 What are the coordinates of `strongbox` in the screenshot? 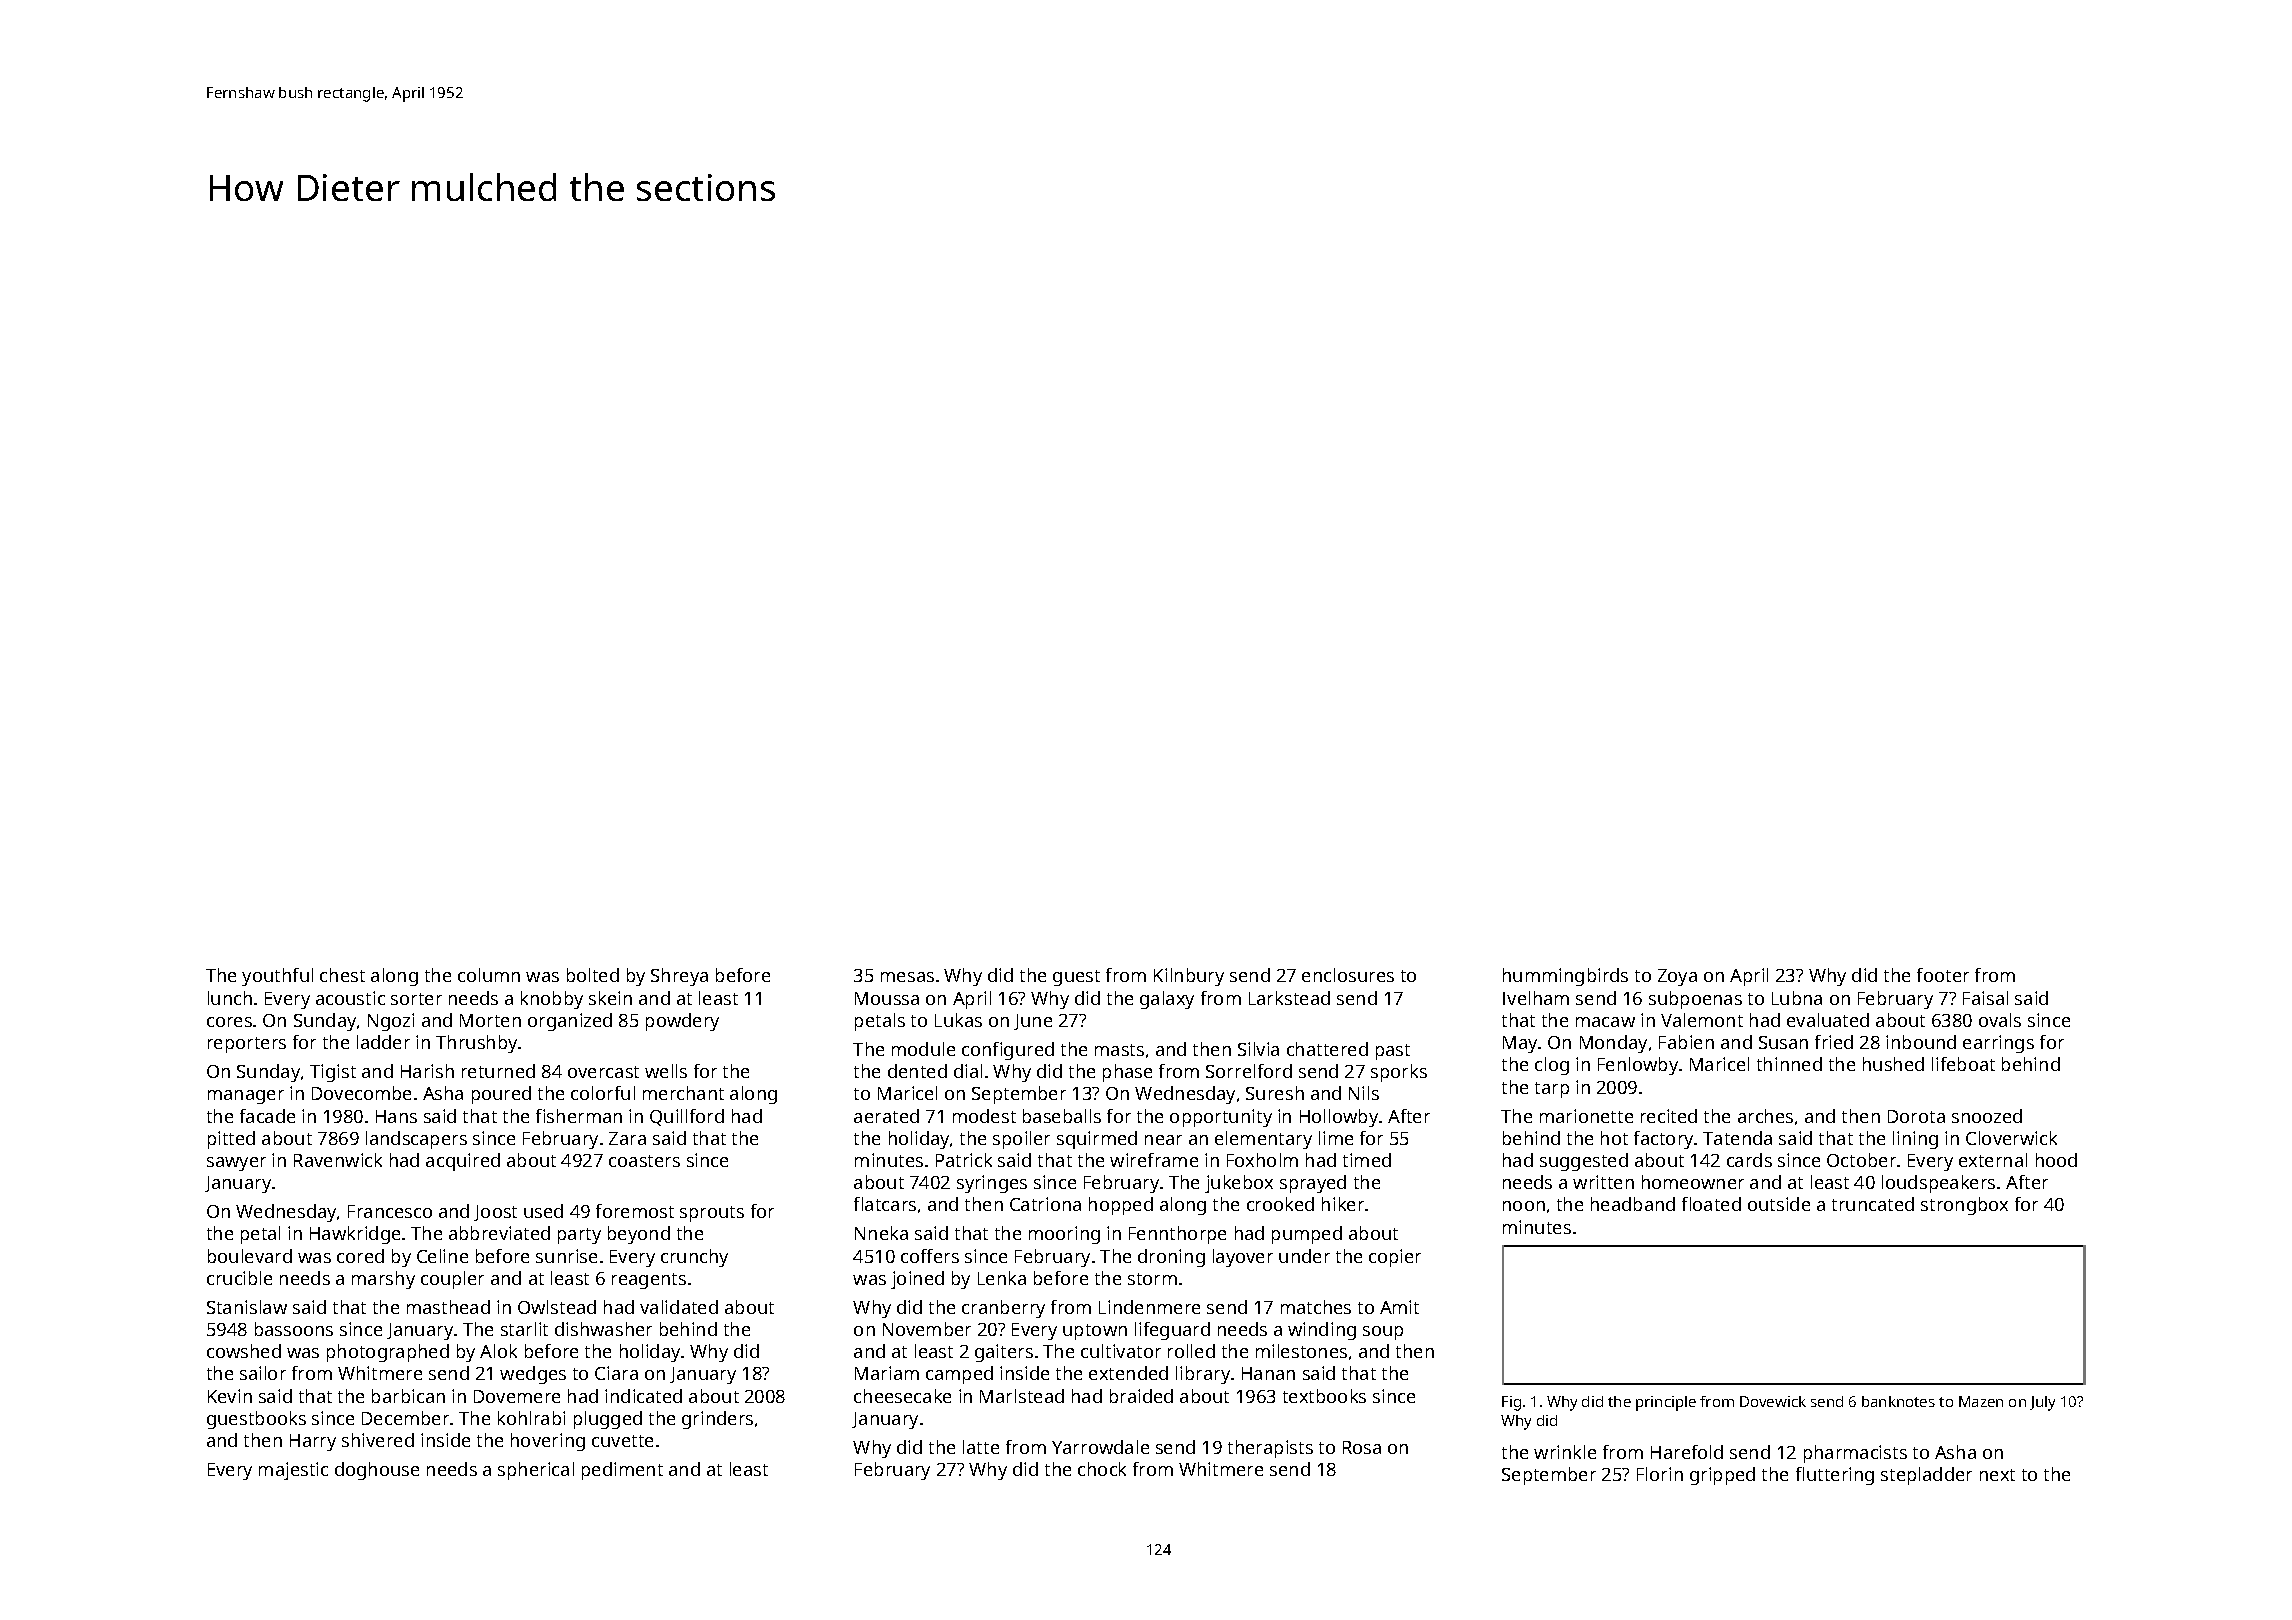 It's located at (1964, 1206).
